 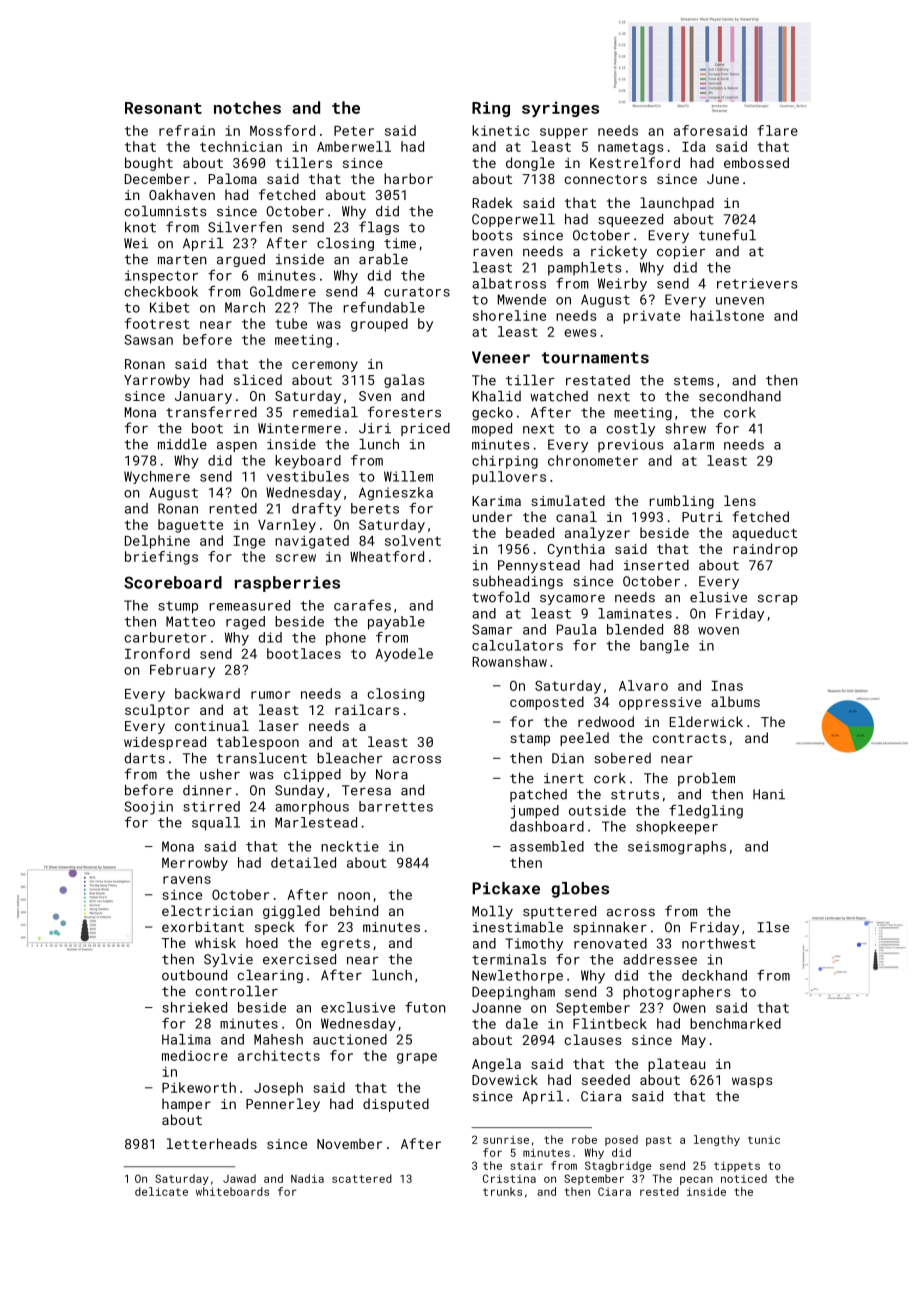 What do you see at coordinates (345, 945) in the document?
I see `egrets` at bounding box center [345, 945].
